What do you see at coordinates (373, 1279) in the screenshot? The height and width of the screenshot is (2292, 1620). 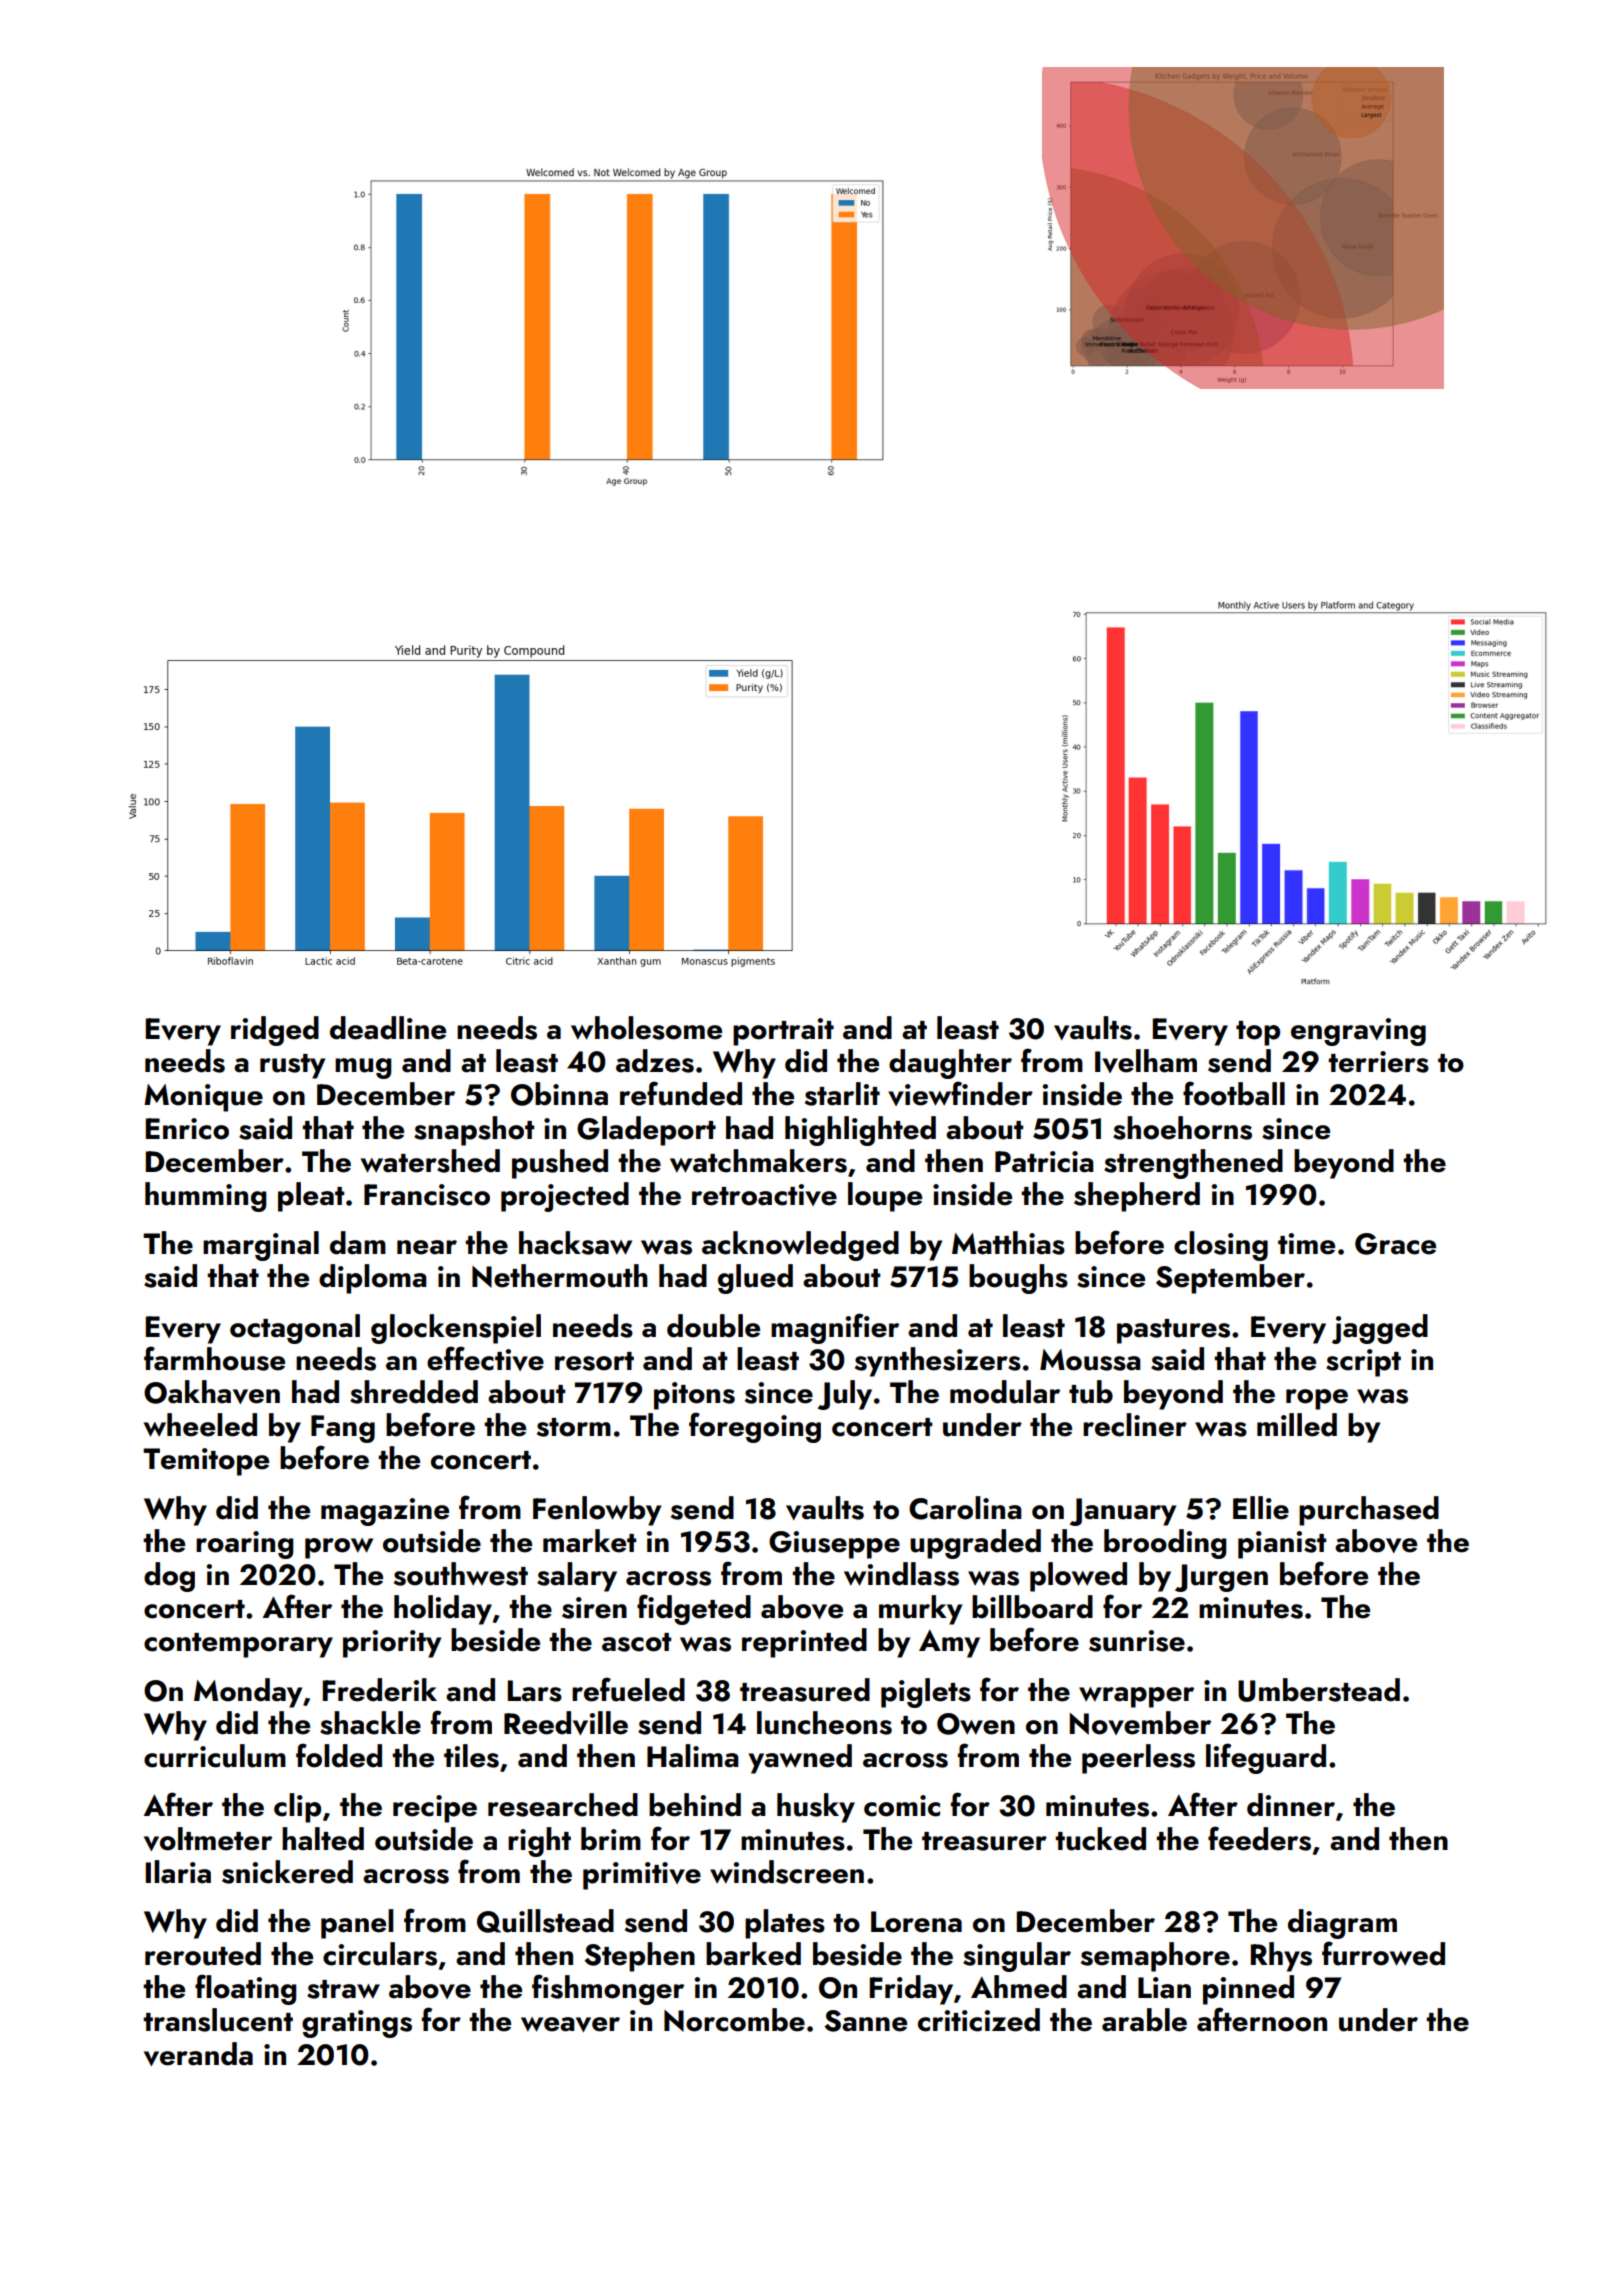 I see `diploma` at bounding box center [373, 1279].
